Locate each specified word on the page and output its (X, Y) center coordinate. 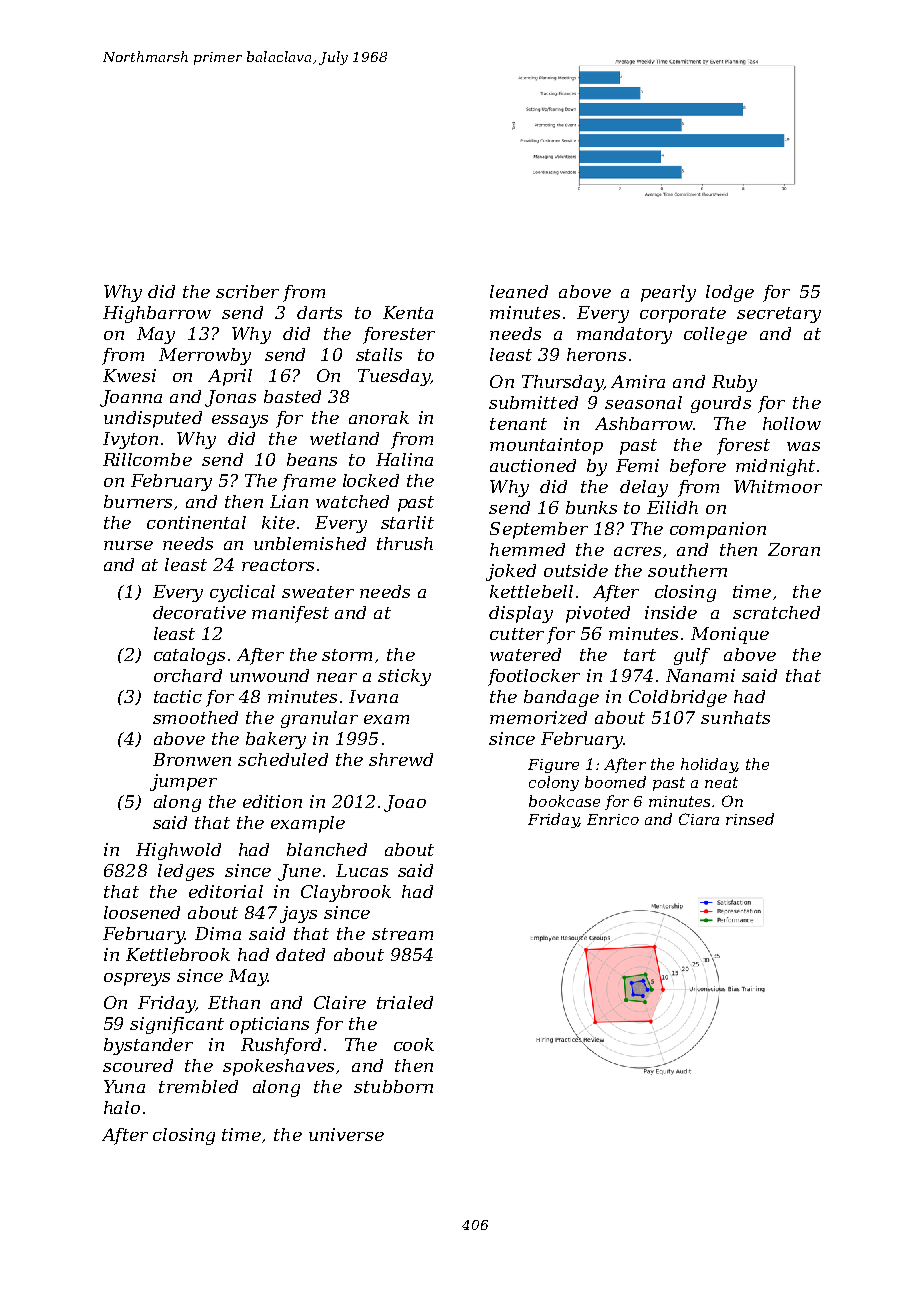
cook (414, 1044)
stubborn (393, 1086)
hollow (792, 423)
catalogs (189, 656)
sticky (404, 677)
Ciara (699, 819)
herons (596, 354)
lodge (730, 293)
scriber (247, 291)
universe (346, 1134)
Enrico (613, 819)
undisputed (153, 419)
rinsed (750, 819)
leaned (519, 291)
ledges (186, 872)
